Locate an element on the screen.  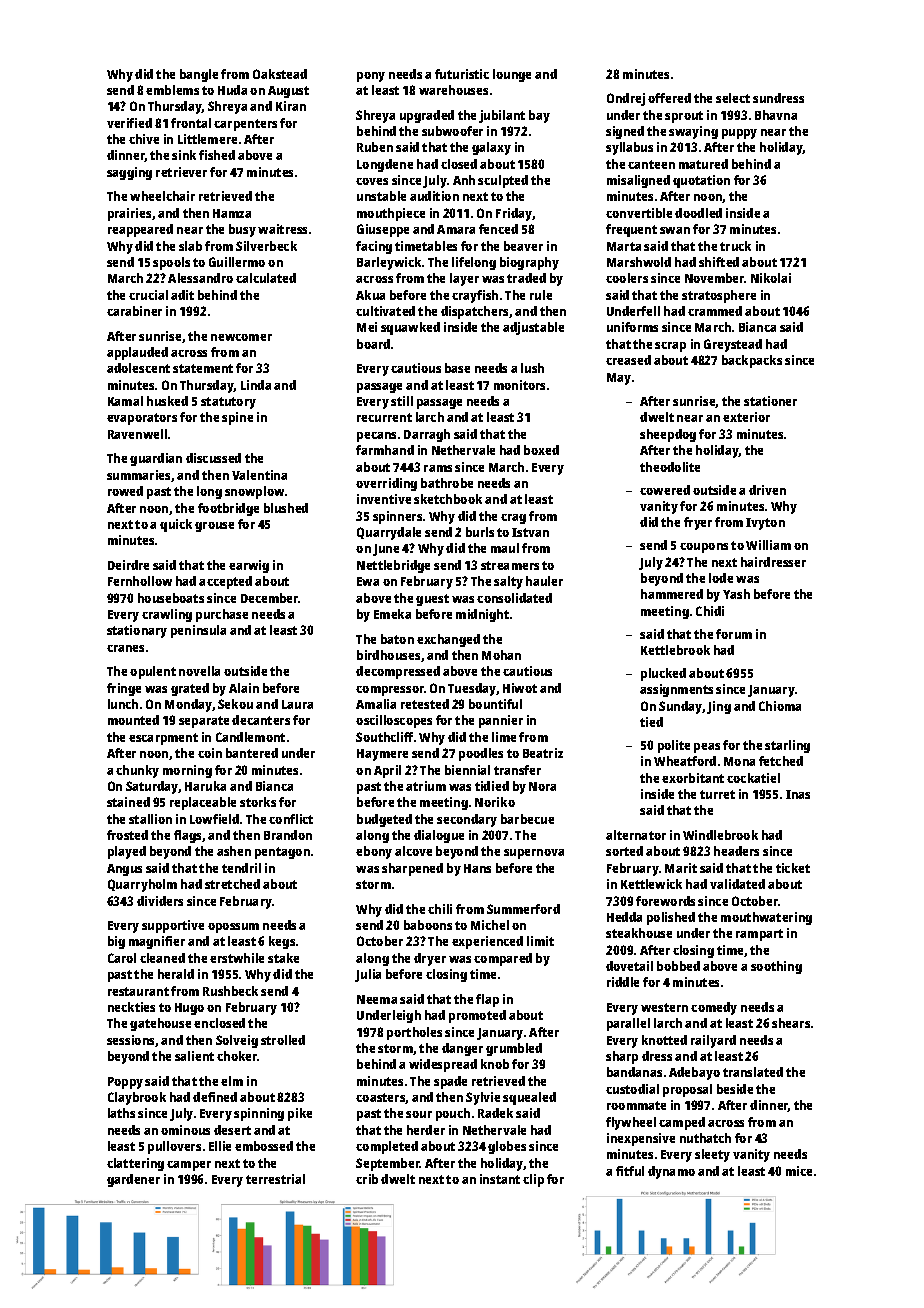
coupons is located at coordinates (704, 548).
